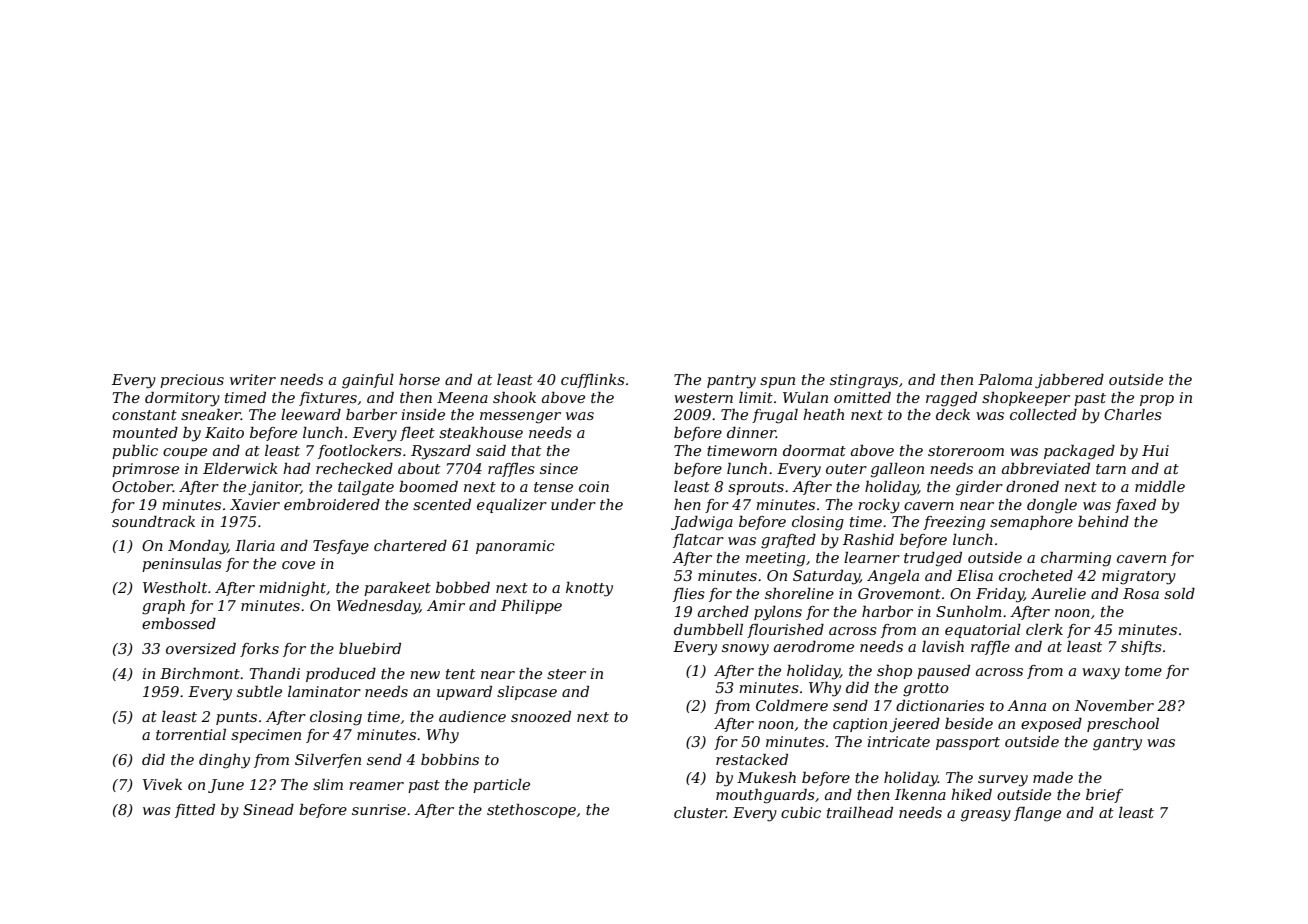 Image resolution: width=1308 pixels, height=924 pixels. I want to click on prop, so click(1157, 400).
